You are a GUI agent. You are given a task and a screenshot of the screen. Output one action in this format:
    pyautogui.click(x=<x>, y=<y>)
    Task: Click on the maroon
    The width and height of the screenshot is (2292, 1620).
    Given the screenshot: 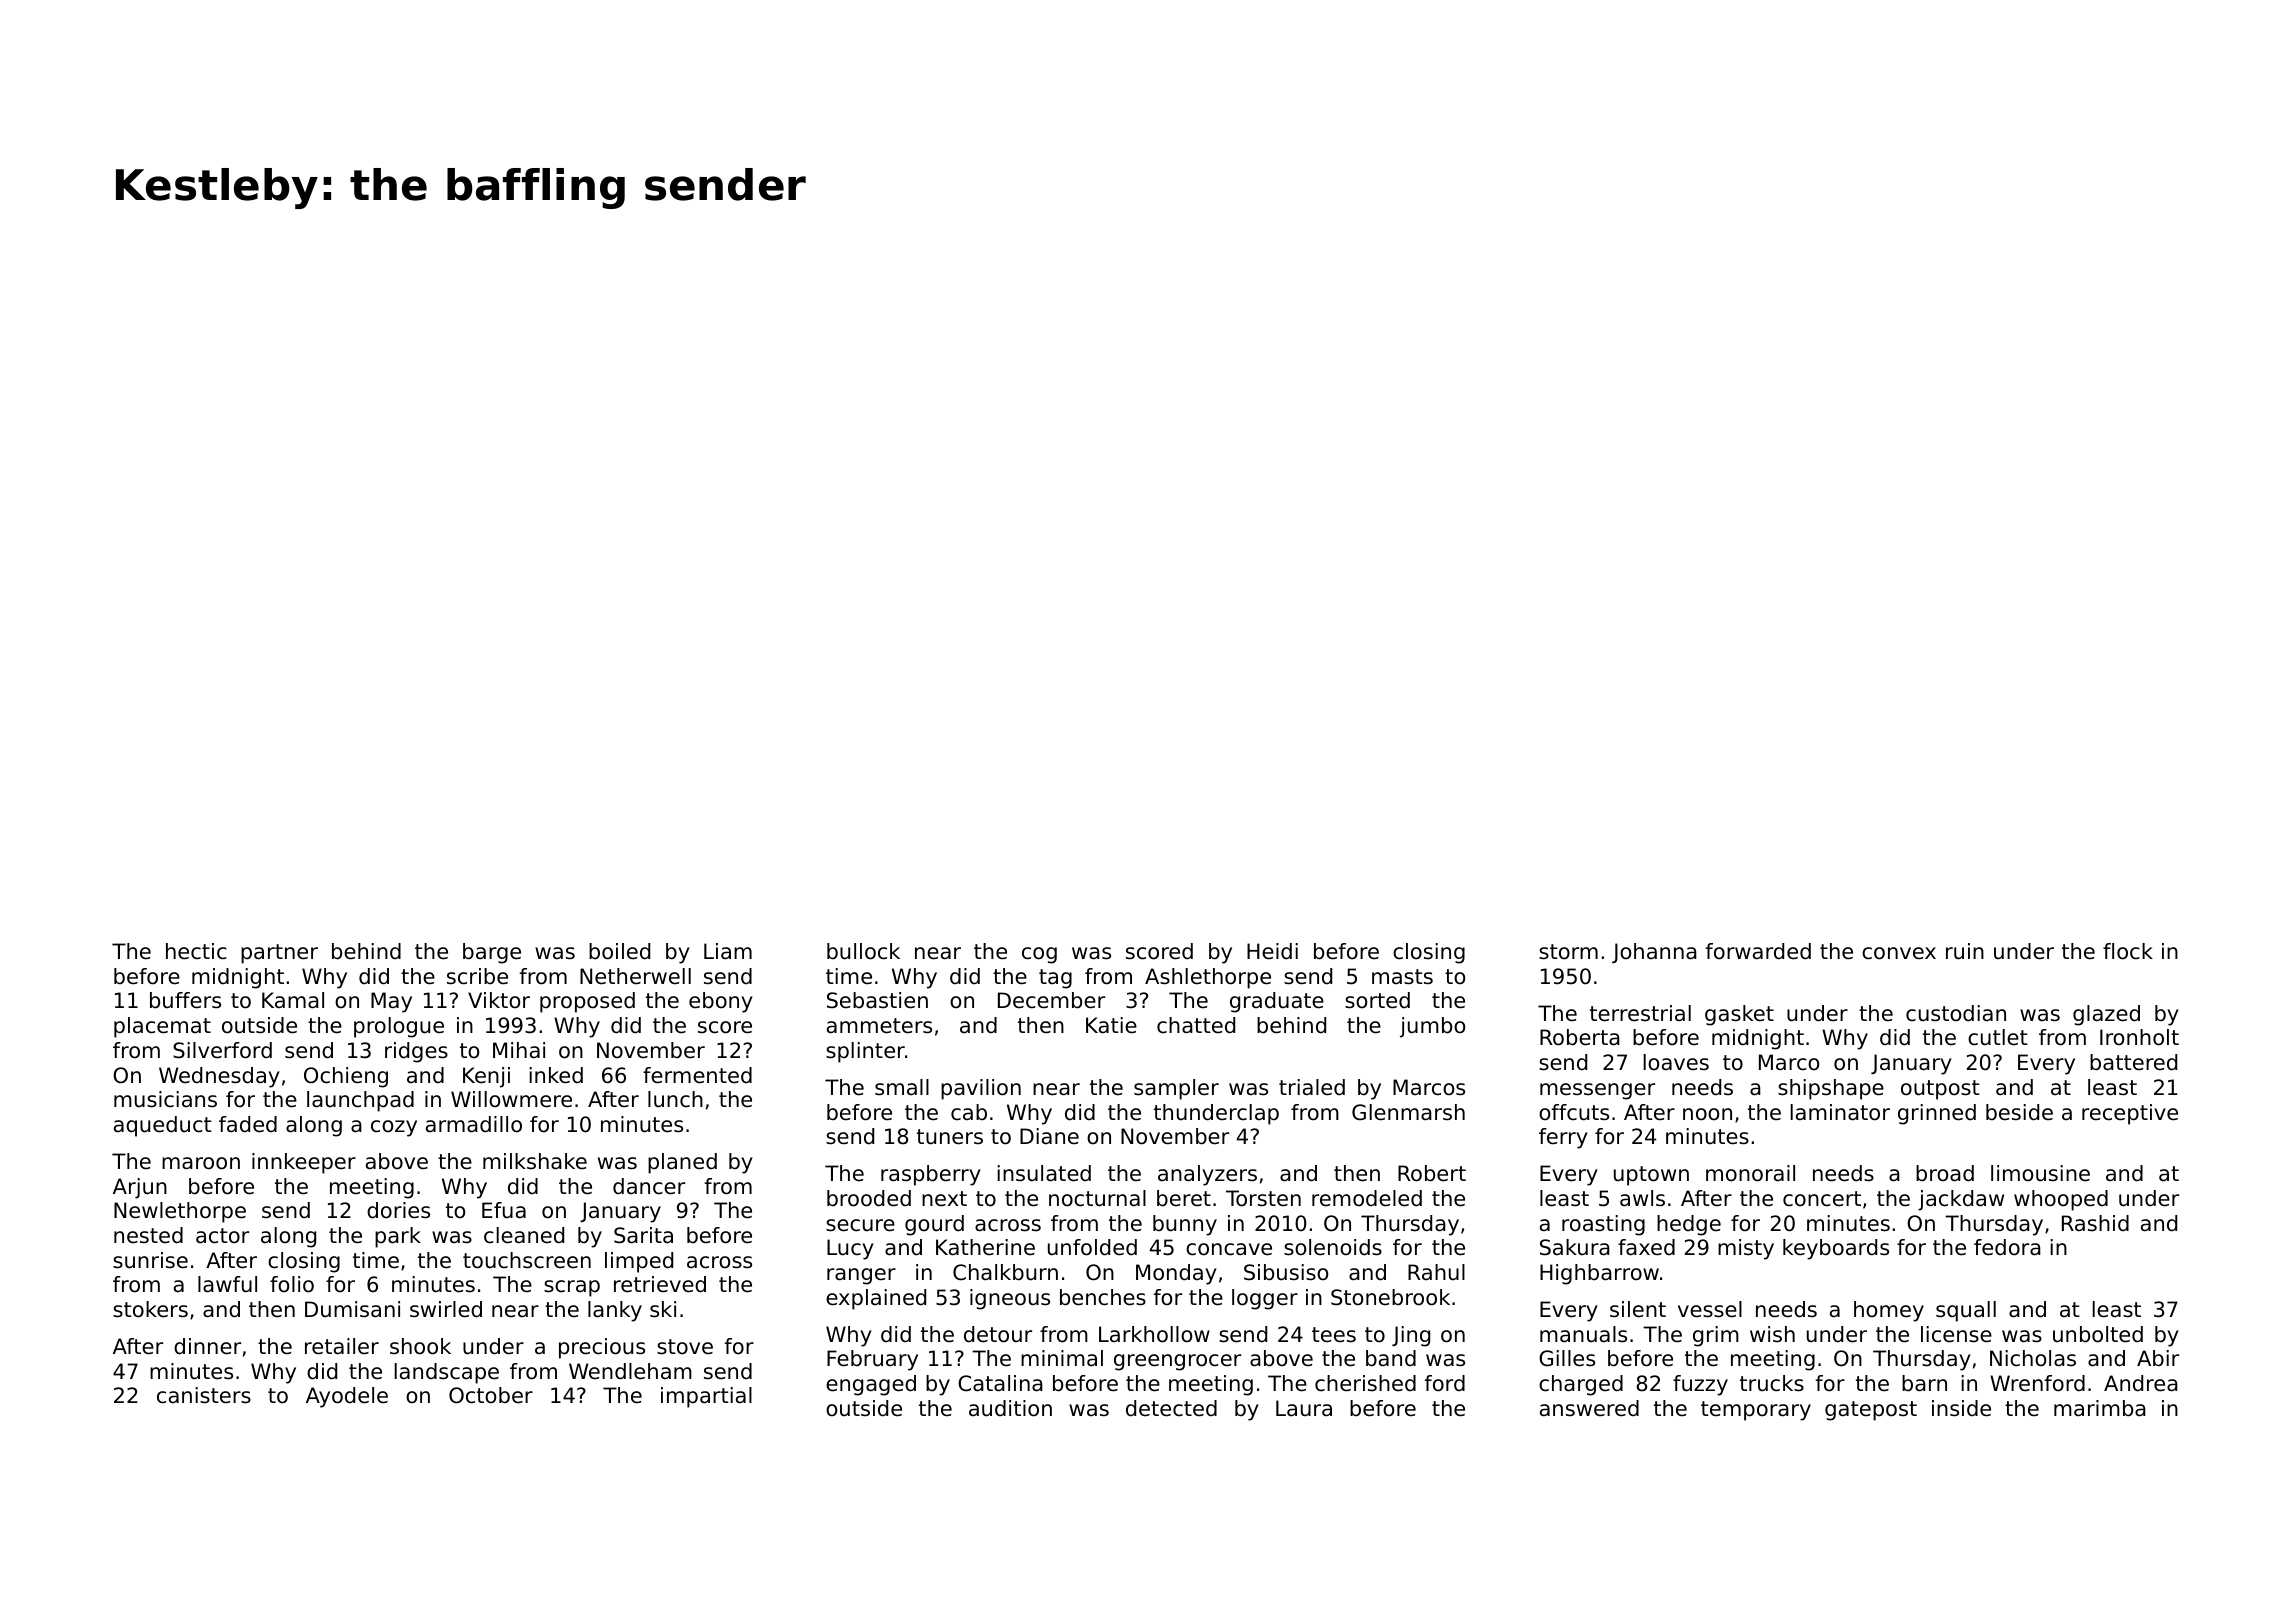 What is the action you would take?
    pyautogui.click(x=201, y=1163)
